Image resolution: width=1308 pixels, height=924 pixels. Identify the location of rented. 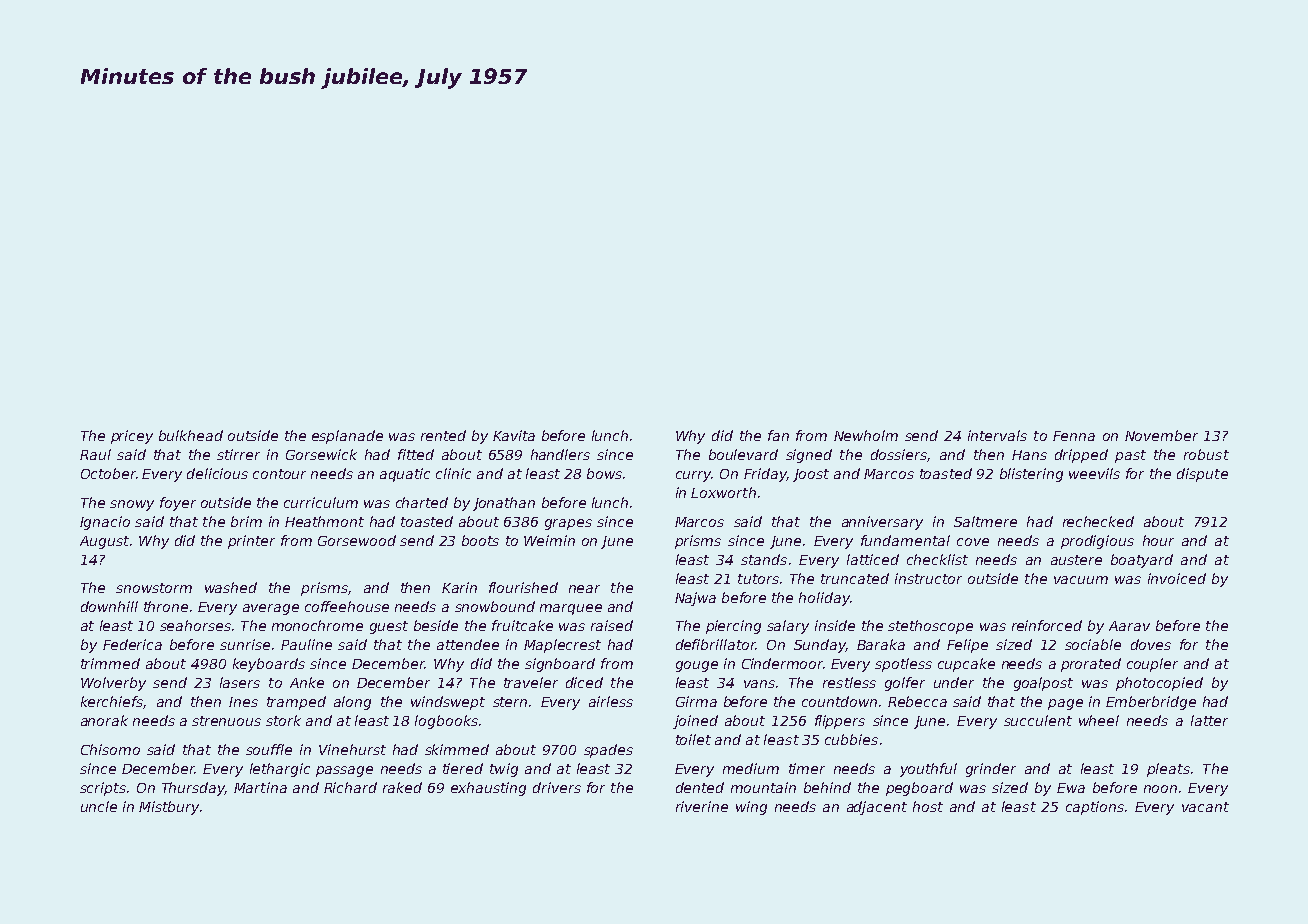
(443, 435).
